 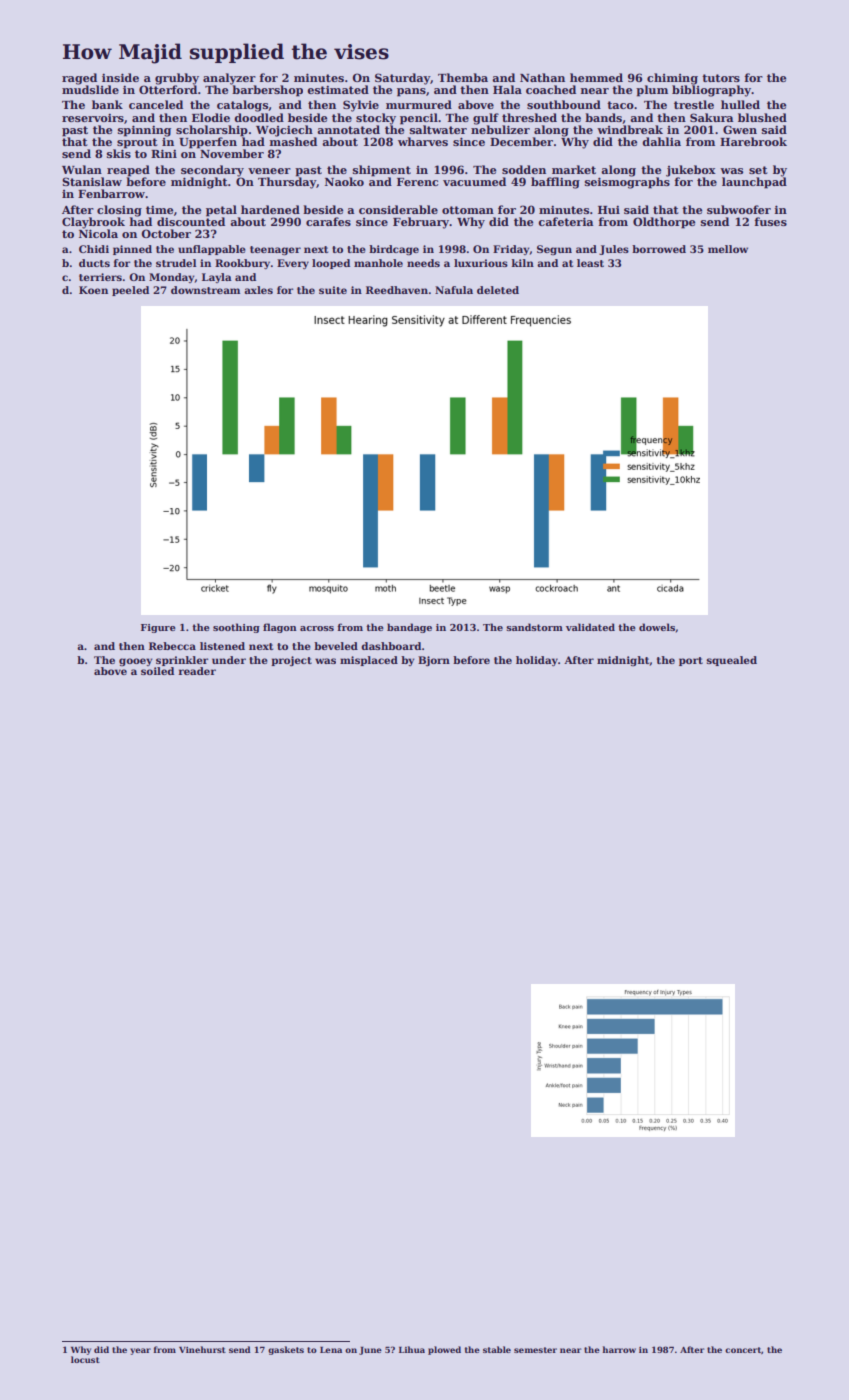 What do you see at coordinates (619, 1349) in the image?
I see `harrow` at bounding box center [619, 1349].
